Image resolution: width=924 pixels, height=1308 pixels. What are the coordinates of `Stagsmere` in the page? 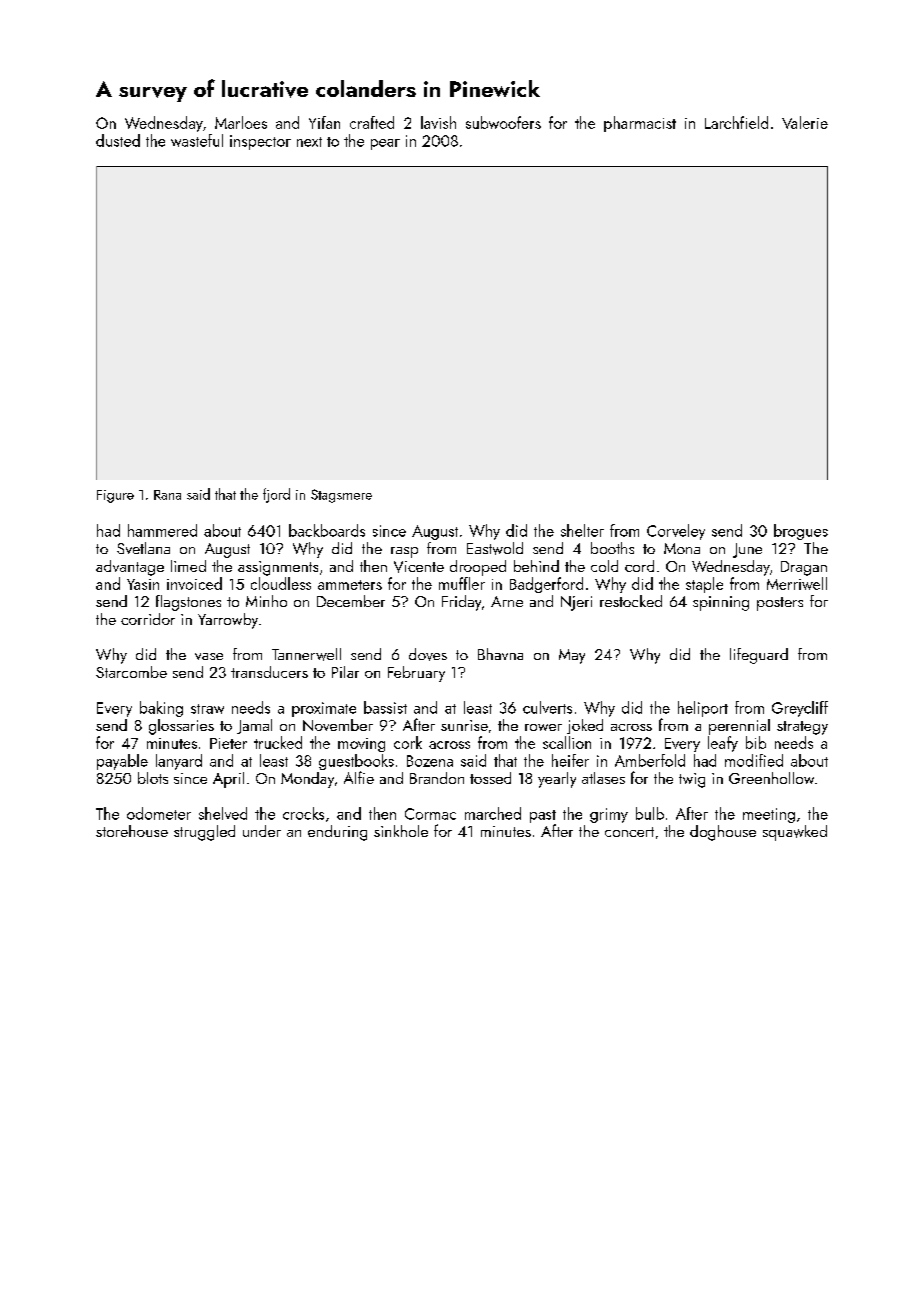 It's located at (341, 496).
